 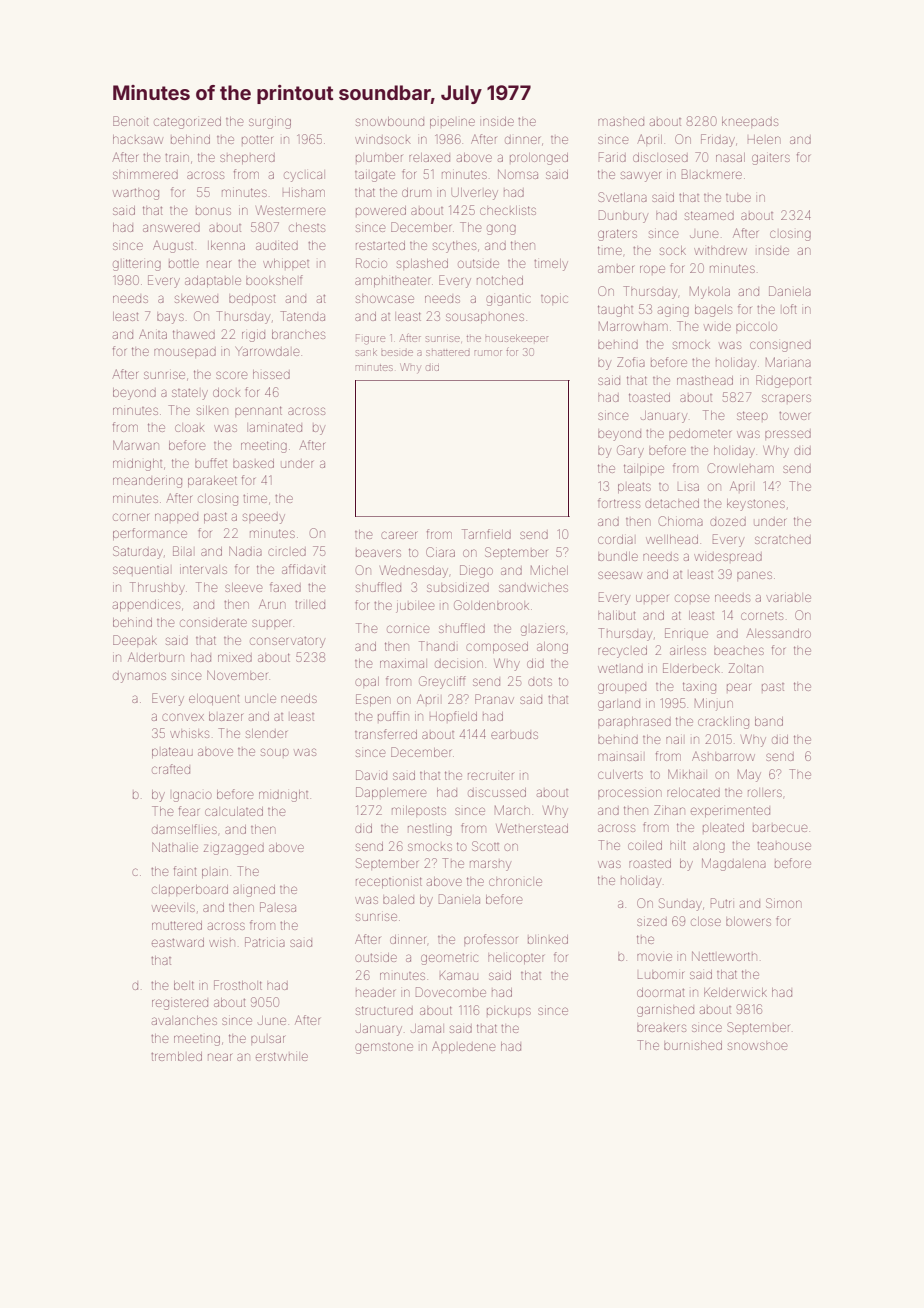 I want to click on burnished, so click(x=693, y=1045).
